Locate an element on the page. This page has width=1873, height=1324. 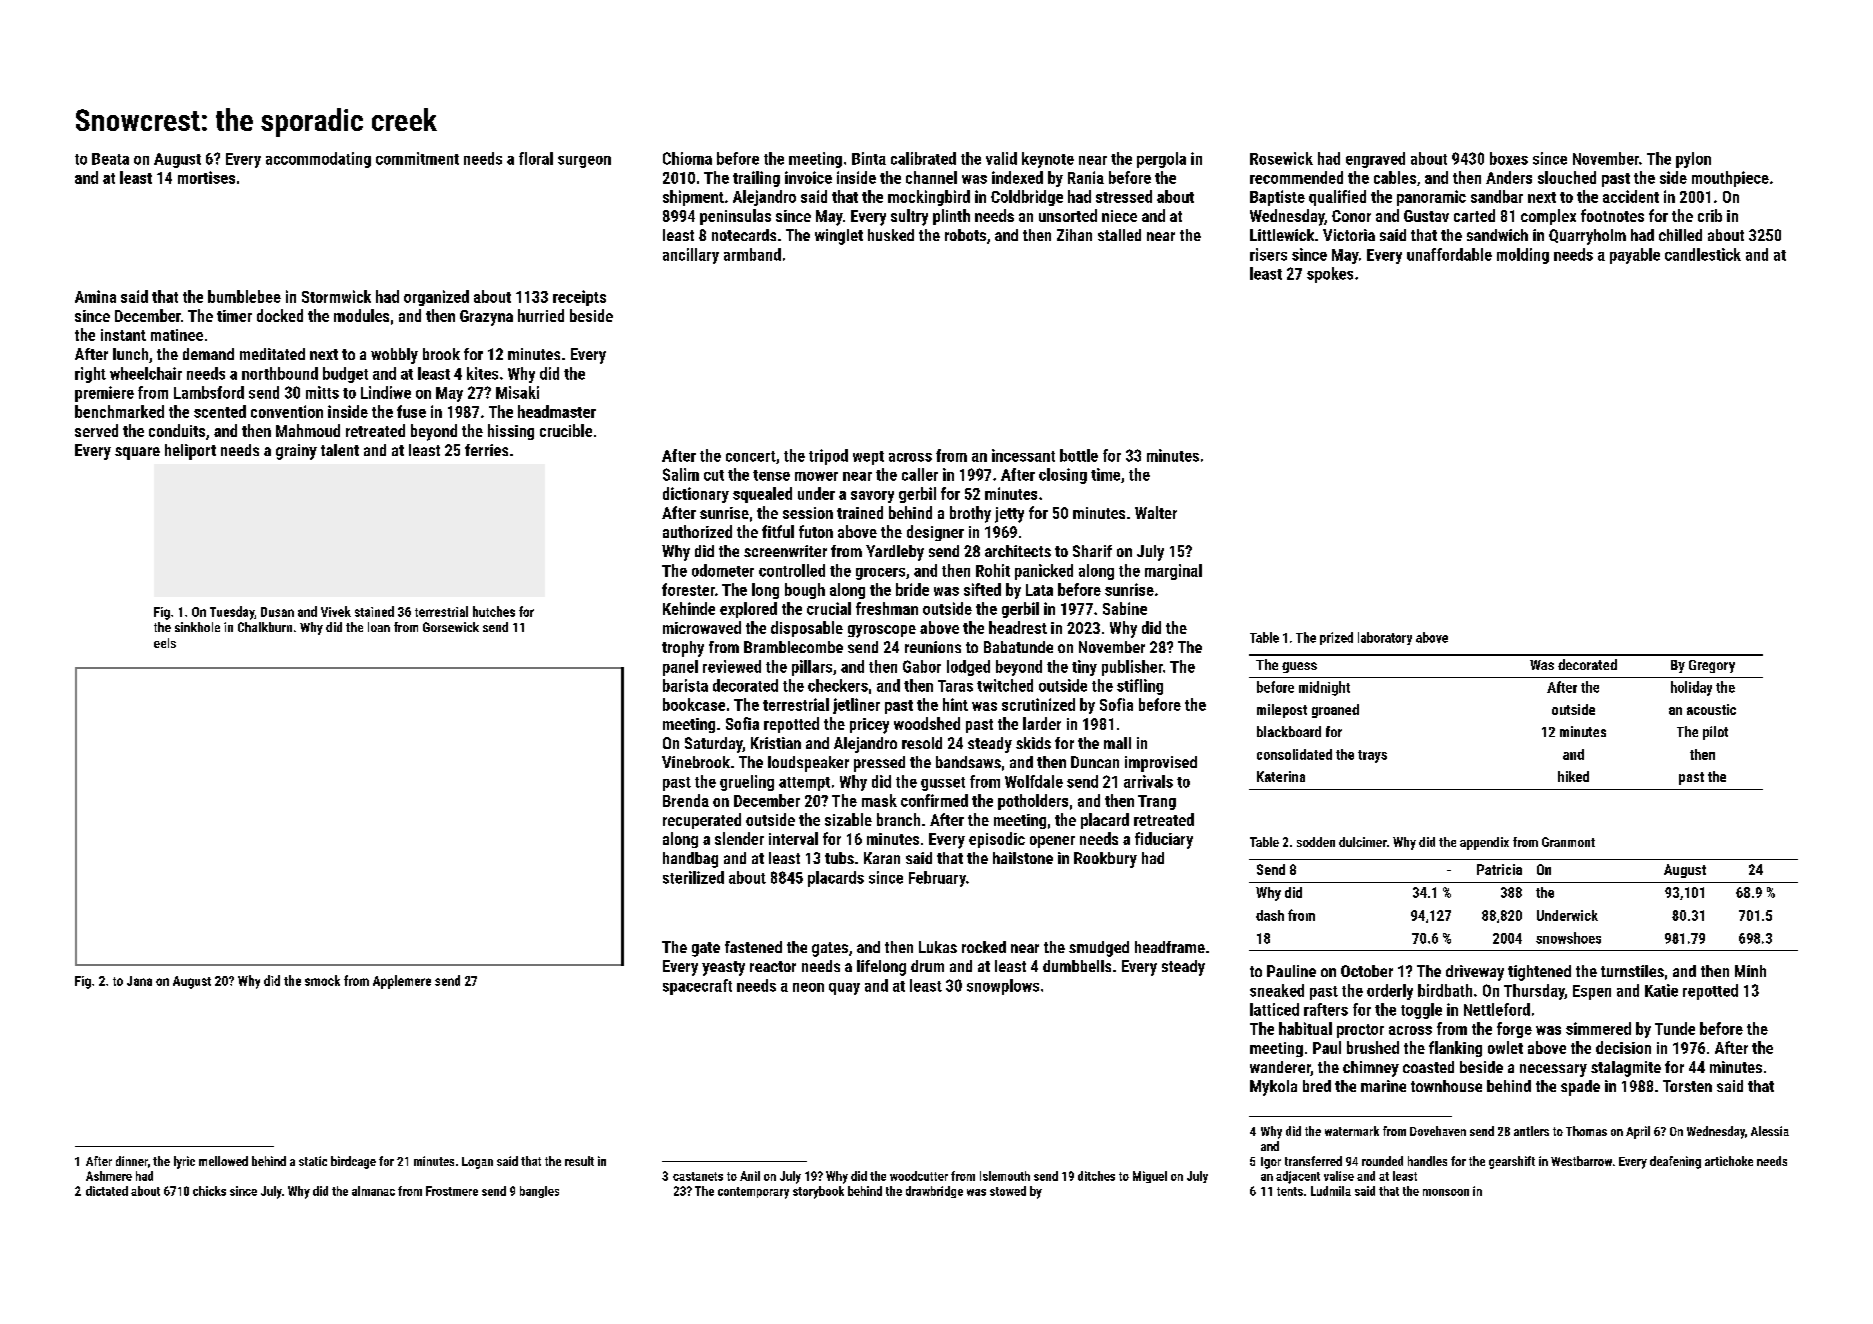
boxes is located at coordinates (1509, 158).
